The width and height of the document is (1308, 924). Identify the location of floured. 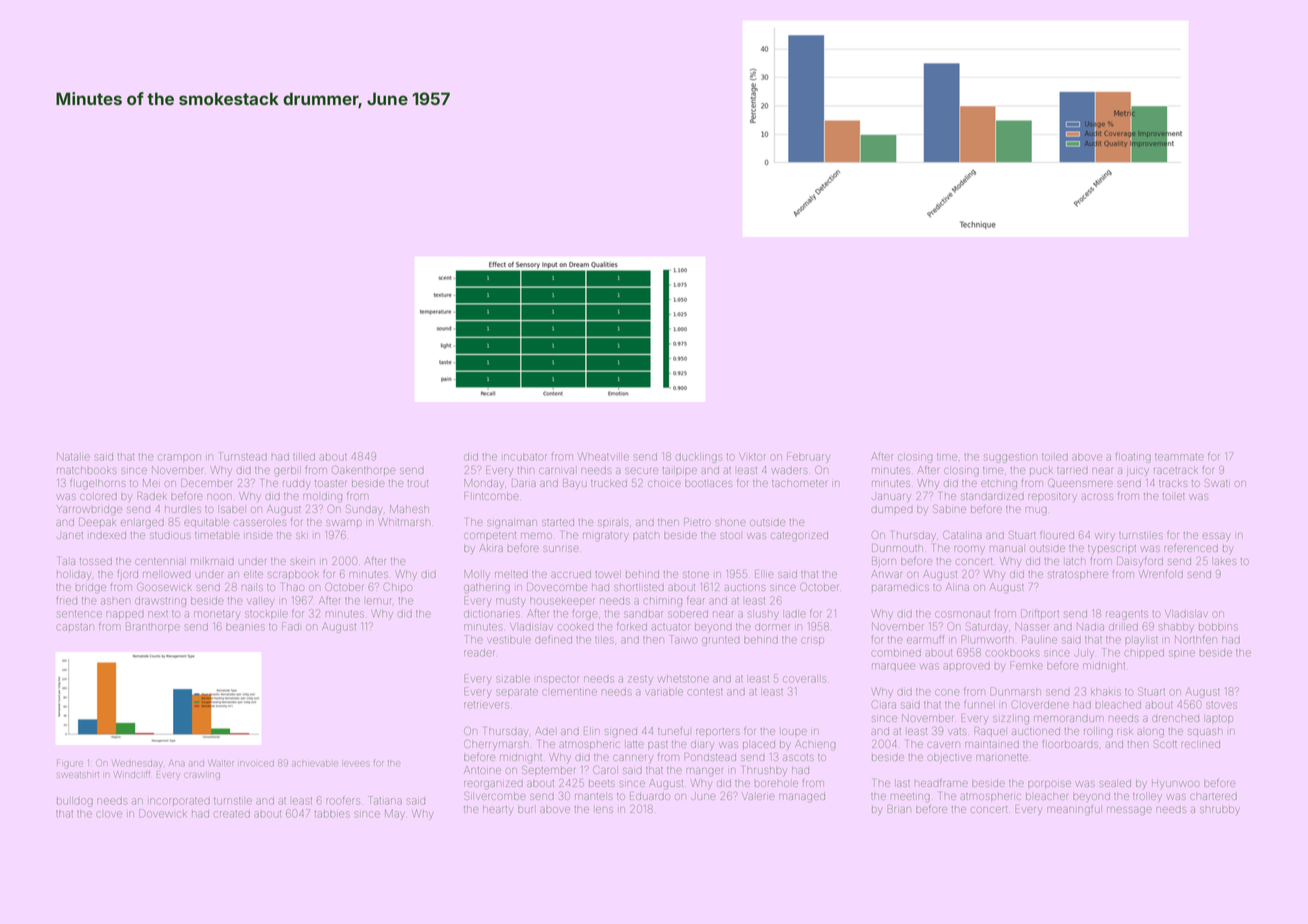
(1057, 535).
